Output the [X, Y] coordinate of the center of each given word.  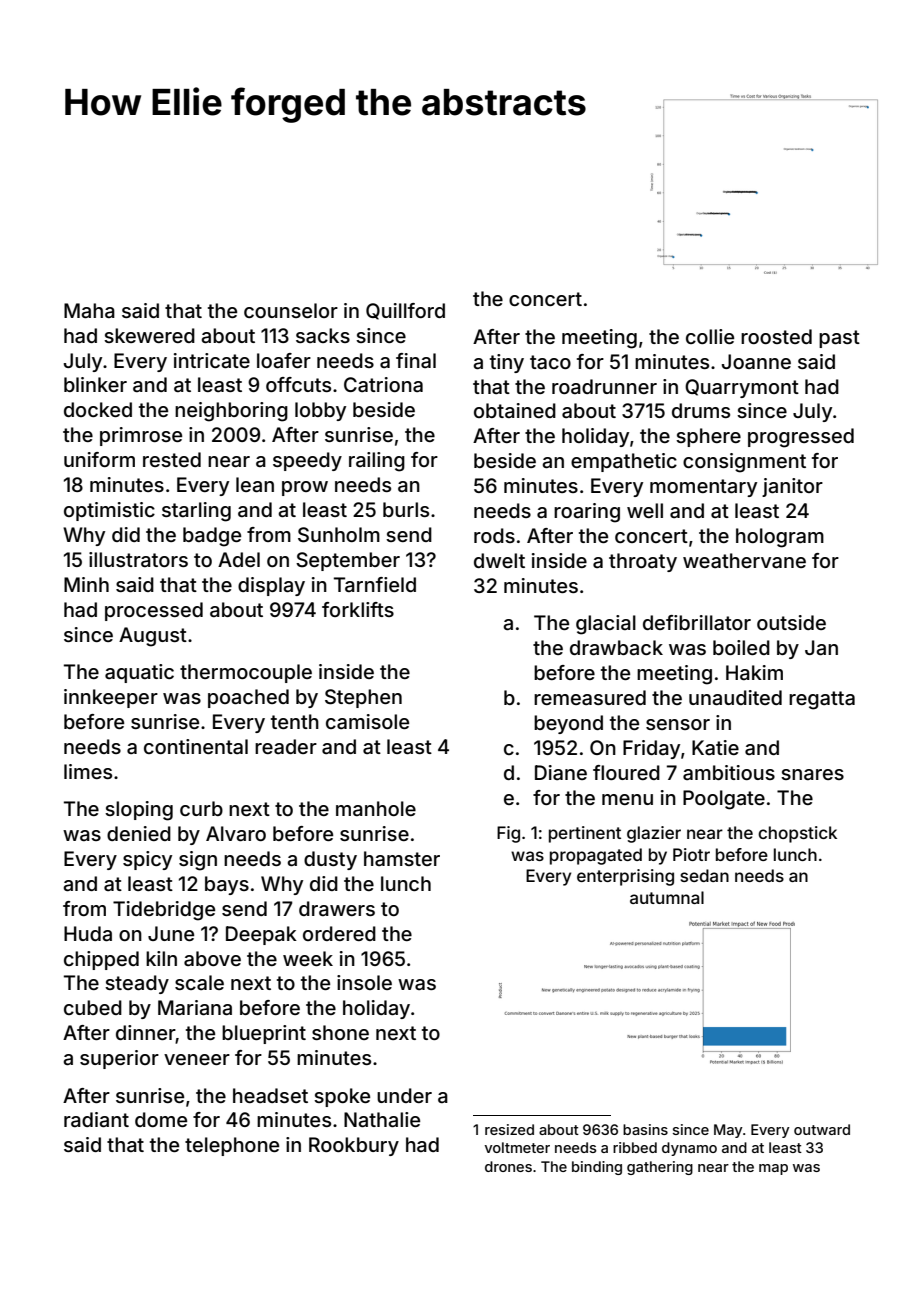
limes [88, 771]
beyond [568, 724]
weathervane [744, 560]
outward [822, 1129]
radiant [96, 1119]
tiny [507, 363]
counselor [291, 310]
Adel [239, 559]
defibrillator [697, 622]
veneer [197, 1059]
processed [154, 611]
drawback [616, 647]
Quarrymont [742, 388]
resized [509, 1129]
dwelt [499, 560]
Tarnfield [375, 584]
